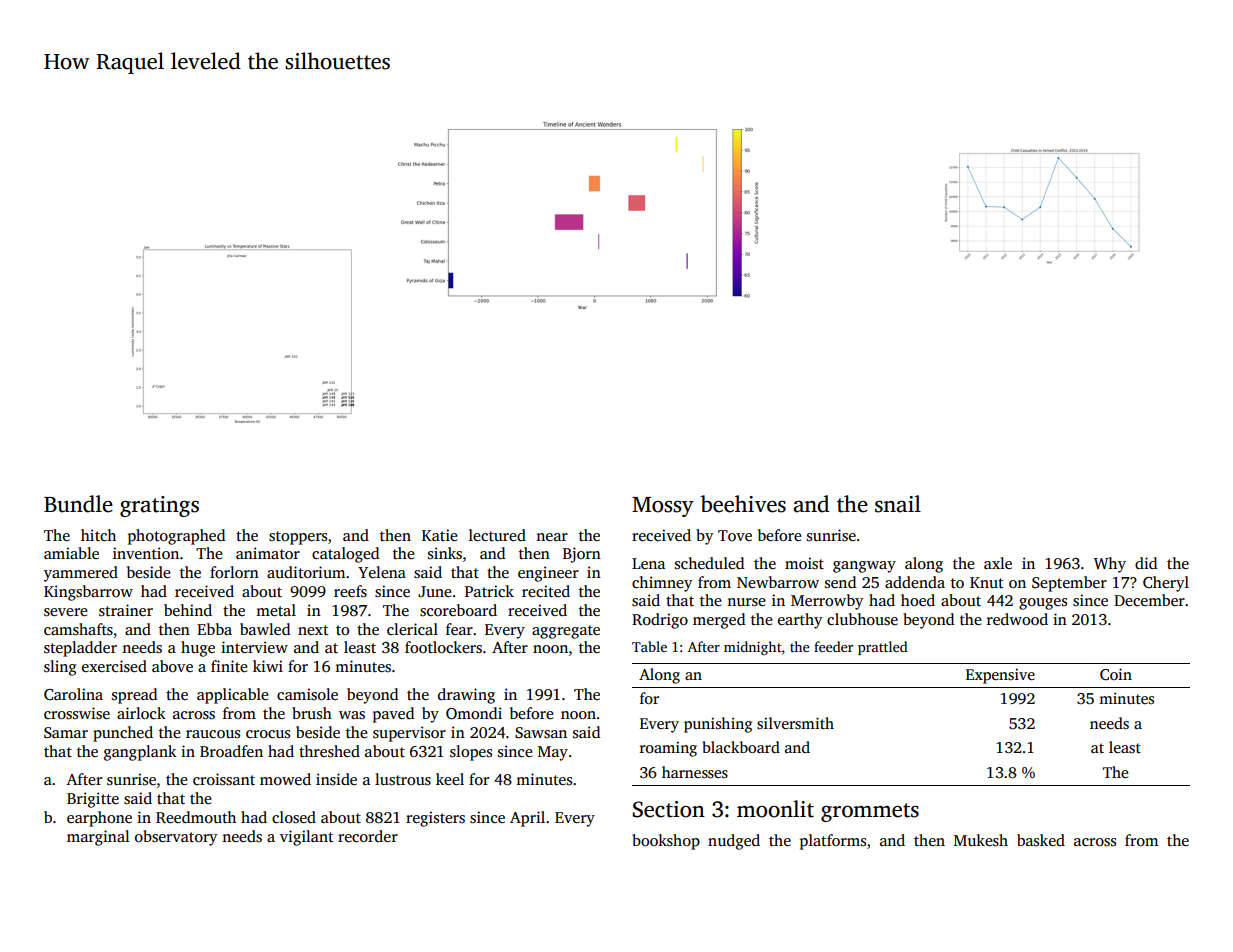 The image size is (1233, 952). I want to click on roaming, so click(668, 749).
